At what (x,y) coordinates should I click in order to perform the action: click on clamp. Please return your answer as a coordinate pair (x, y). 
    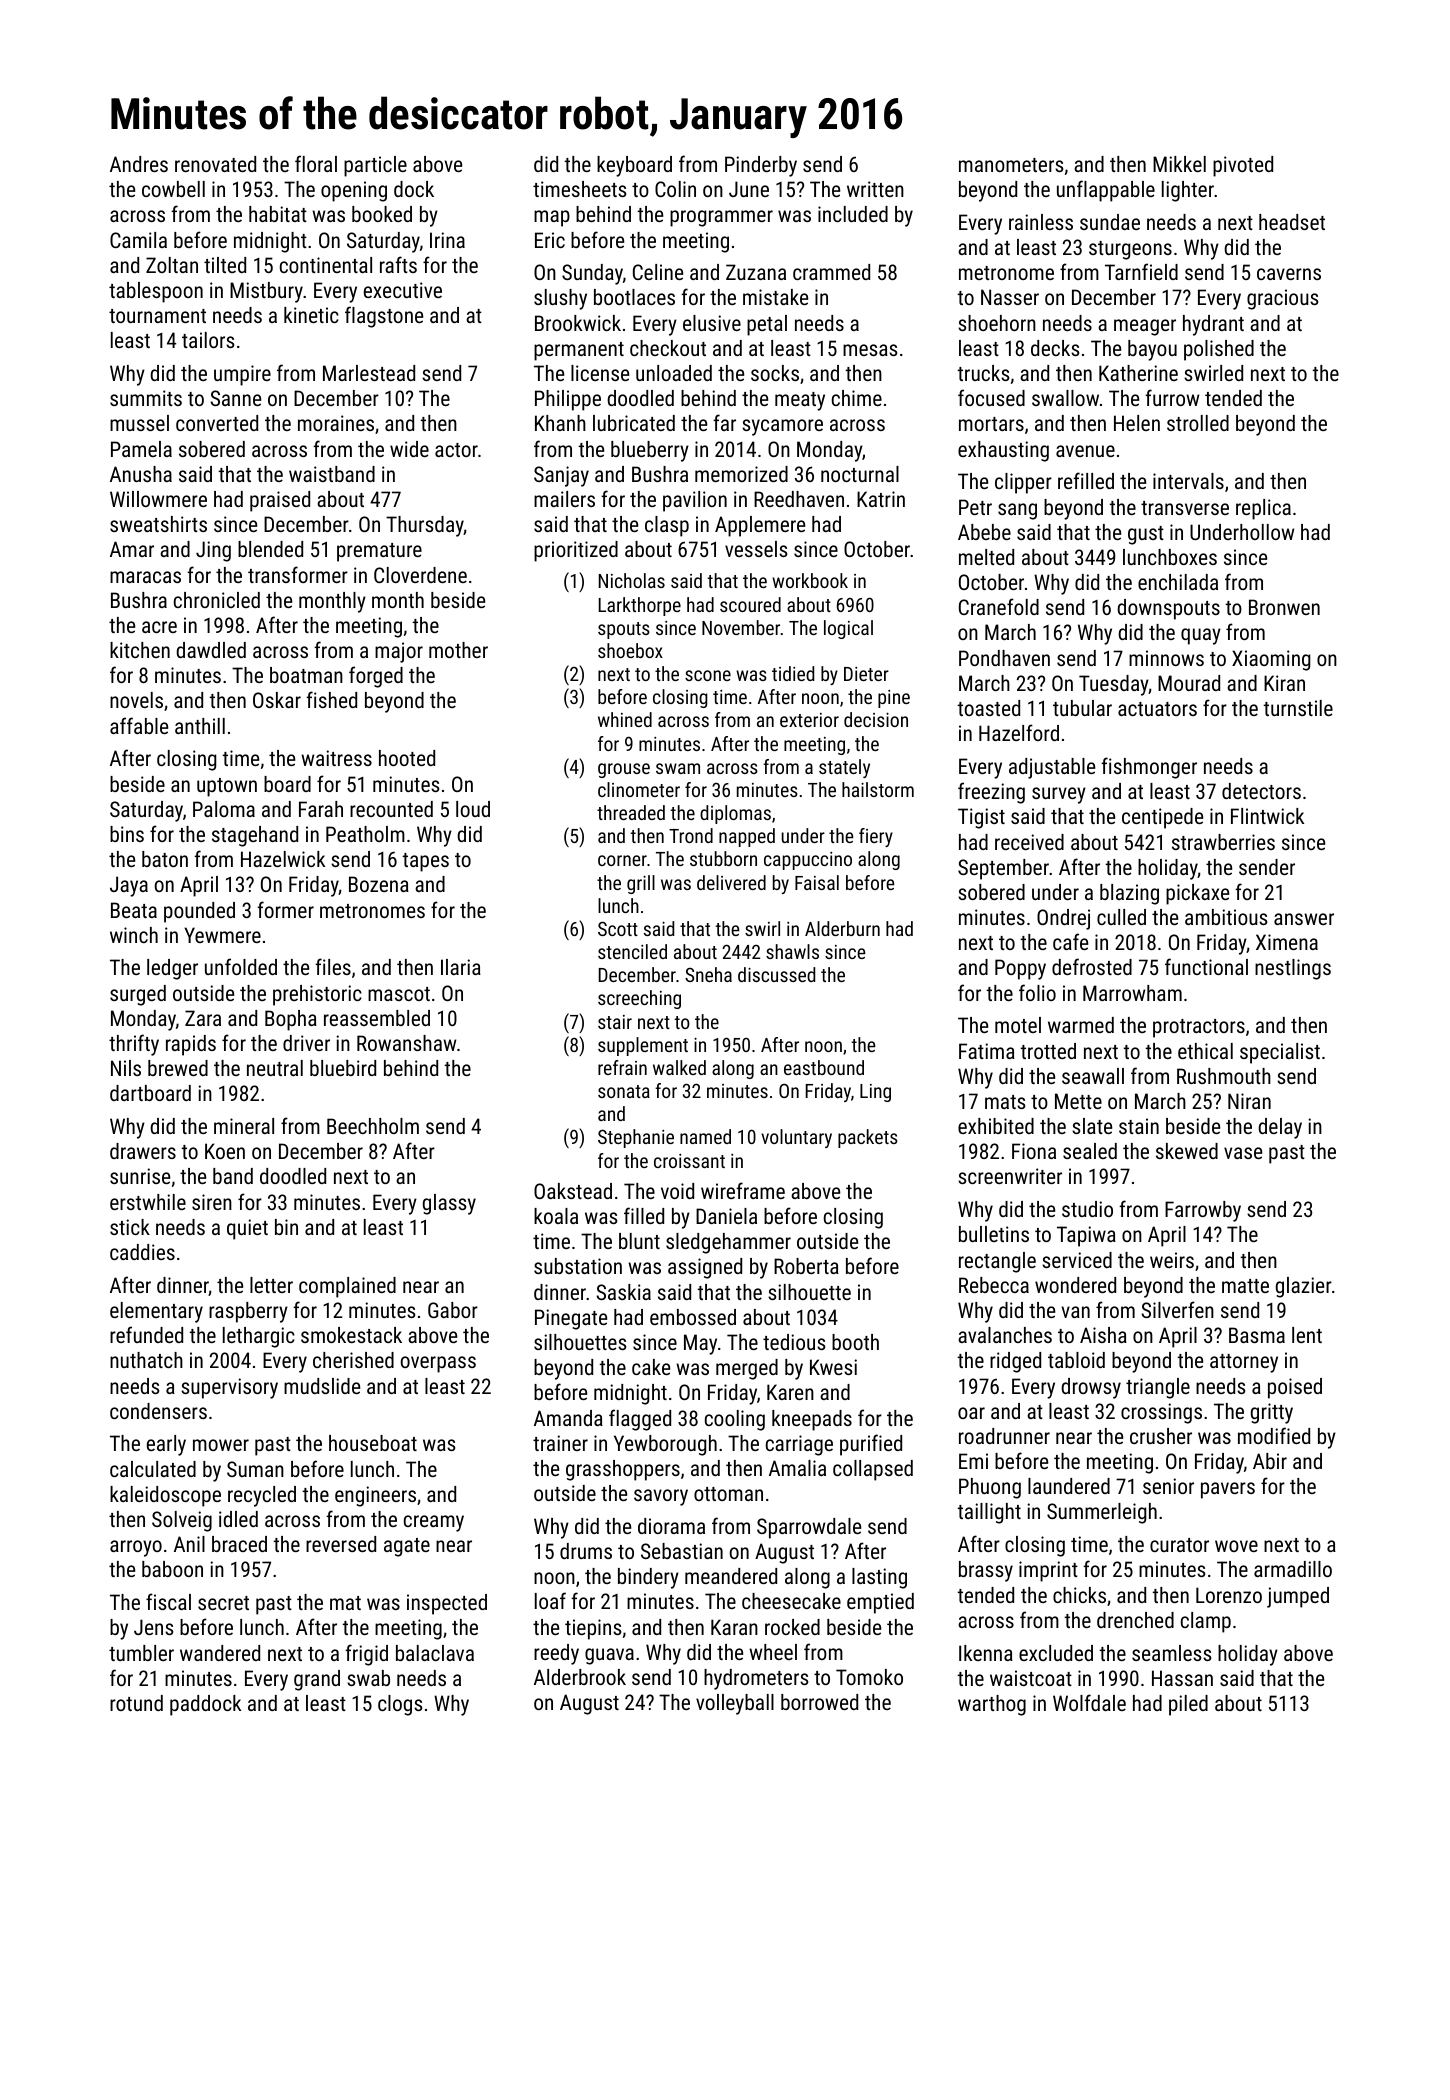
    Looking at the image, I should click on (1206, 1622).
